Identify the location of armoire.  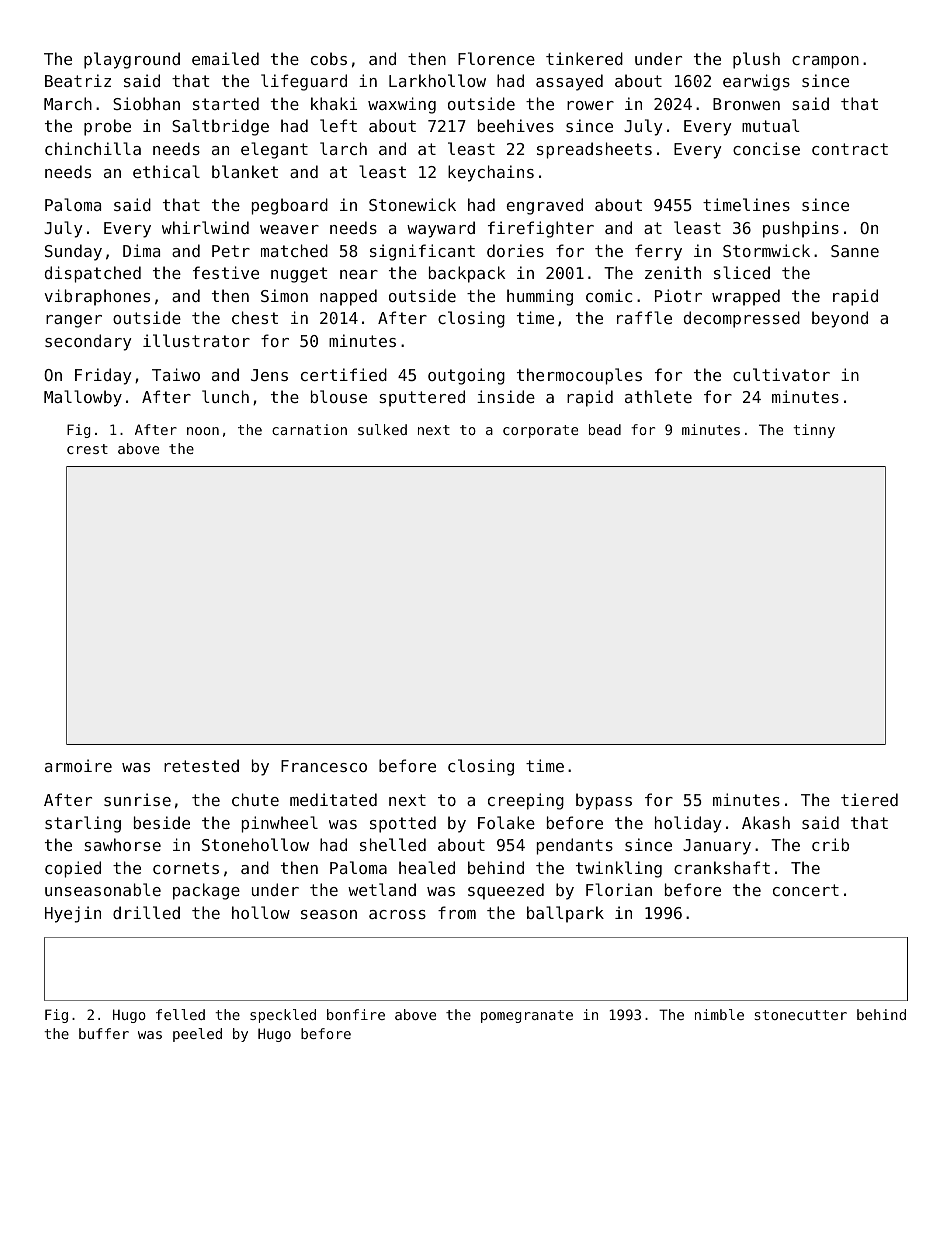
(78, 765).
